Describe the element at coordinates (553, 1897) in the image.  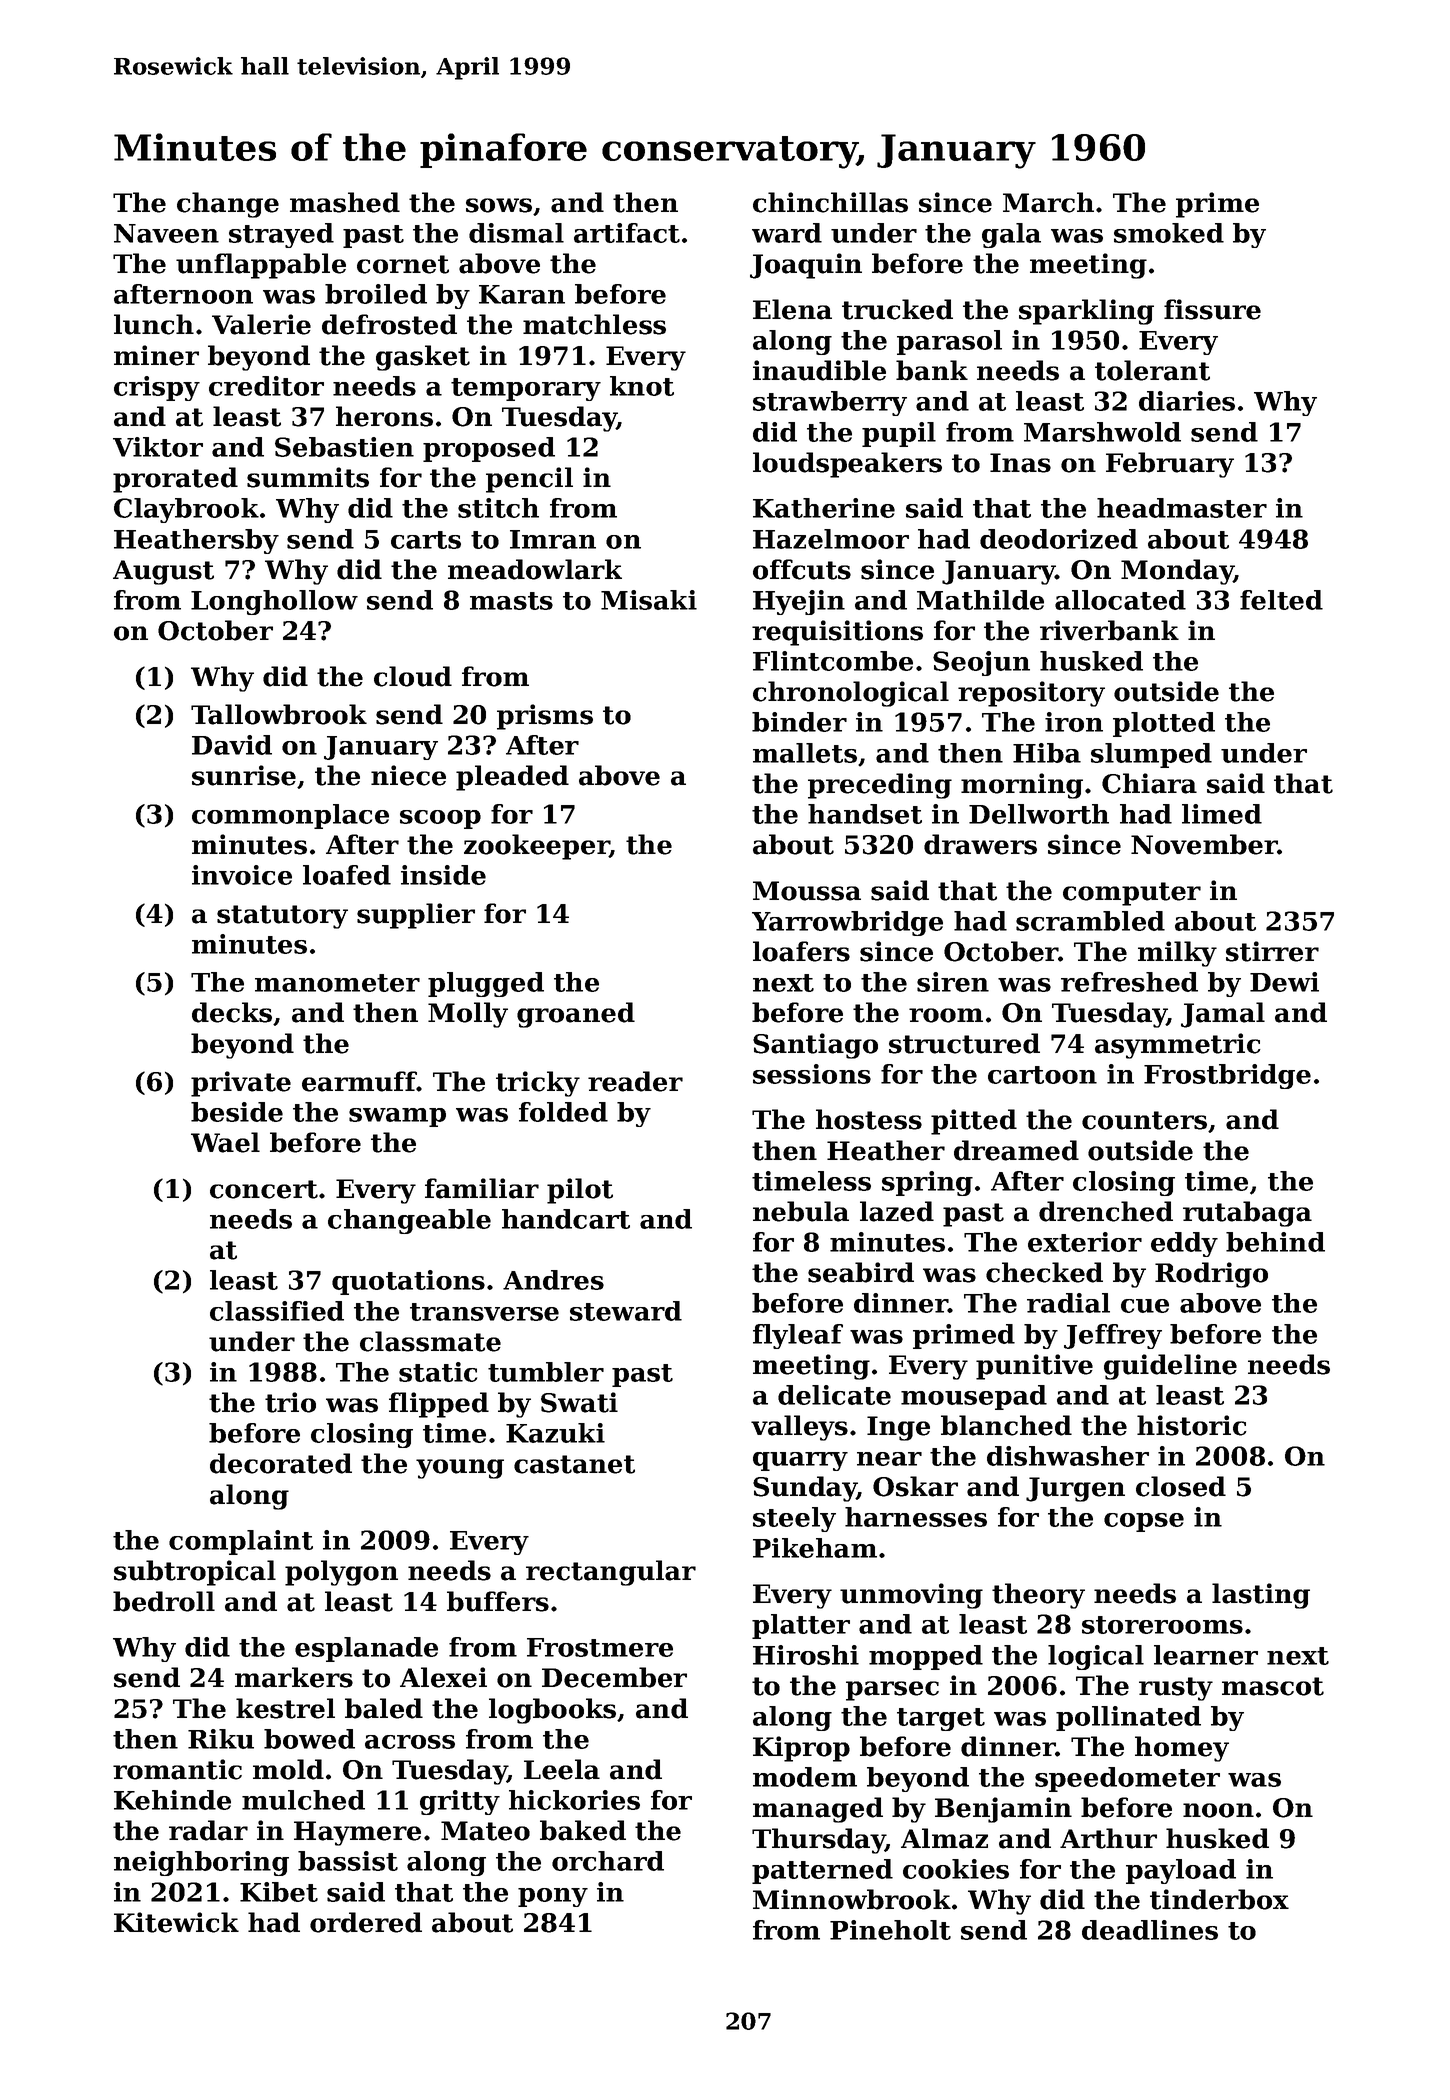
I see `pony` at that location.
